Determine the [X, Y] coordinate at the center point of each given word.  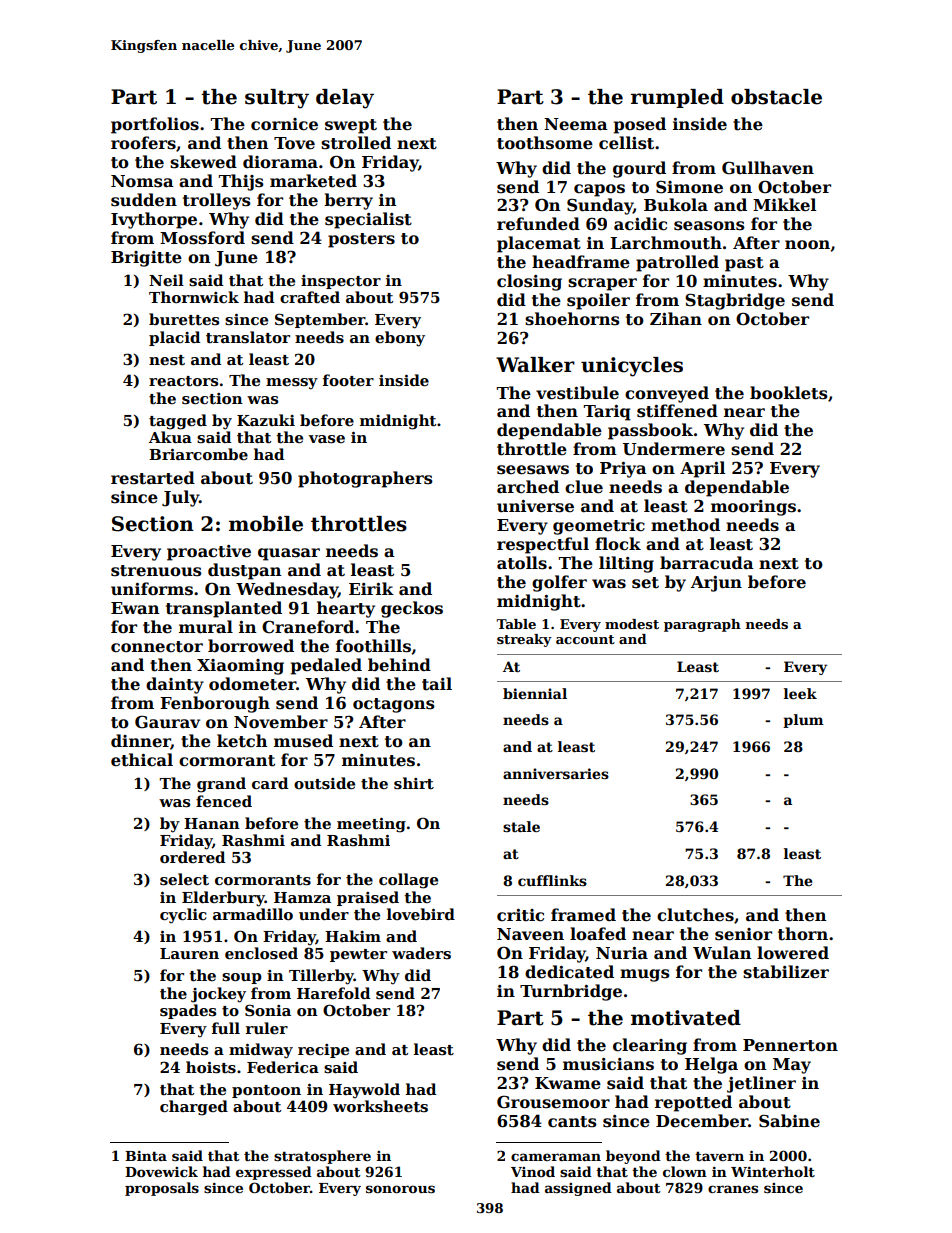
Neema [576, 124]
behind [399, 665]
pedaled [326, 666]
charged [194, 1108]
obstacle [776, 97]
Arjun [716, 584]
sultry [277, 99]
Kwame [568, 1083]
